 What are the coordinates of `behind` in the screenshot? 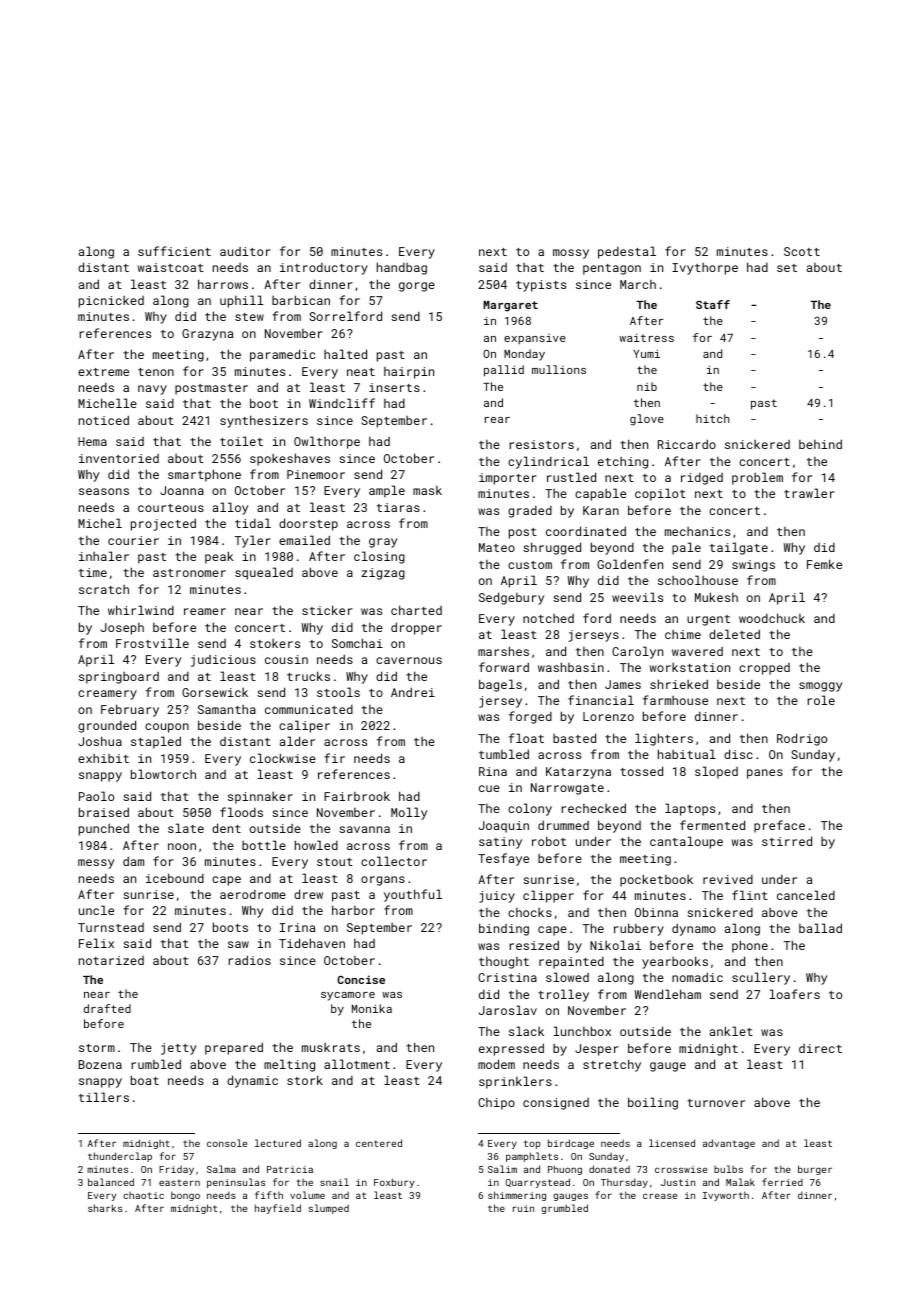 It's located at (820, 444).
